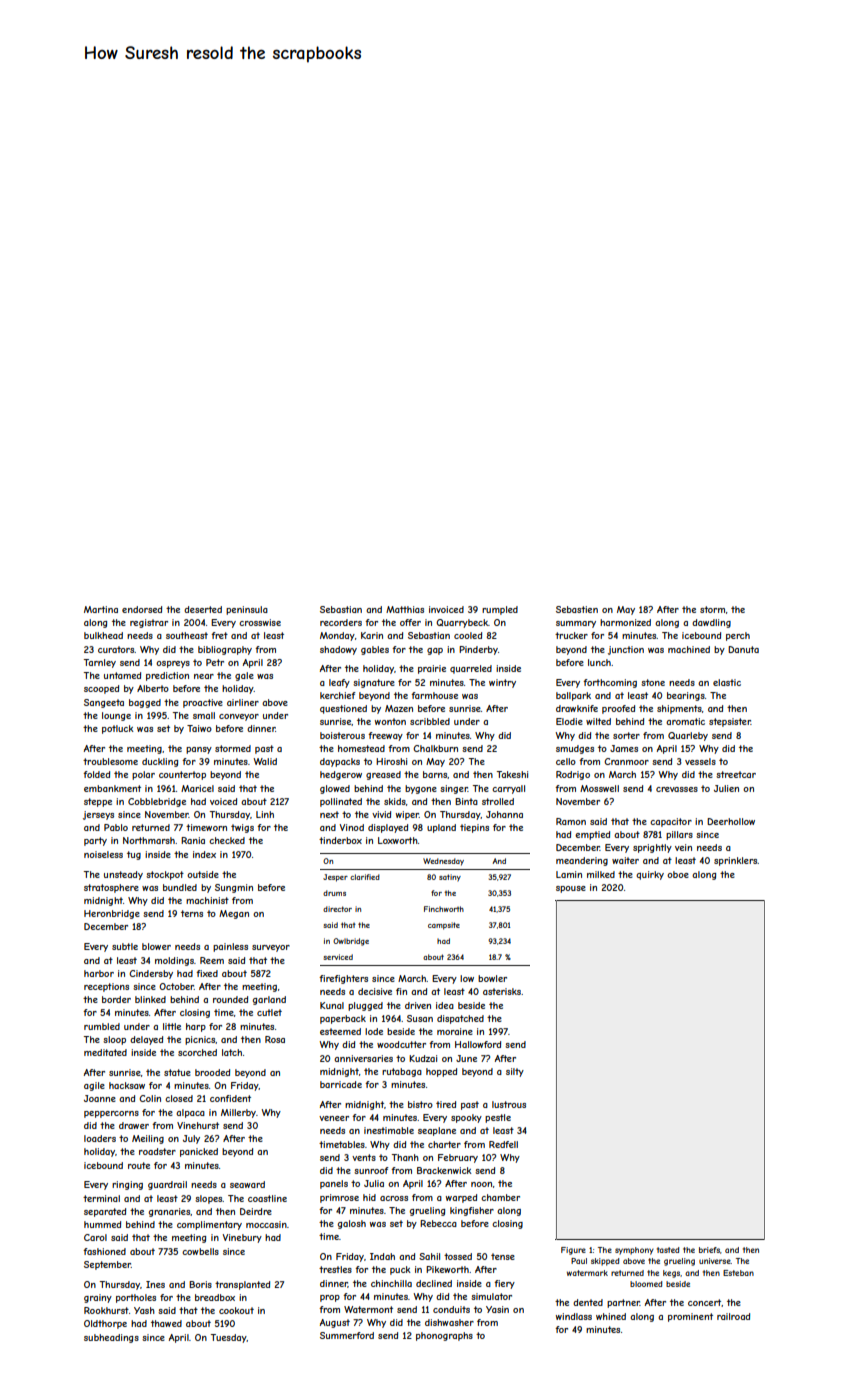  Describe the element at coordinates (515, 1072) in the document. I see `silty` at that location.
